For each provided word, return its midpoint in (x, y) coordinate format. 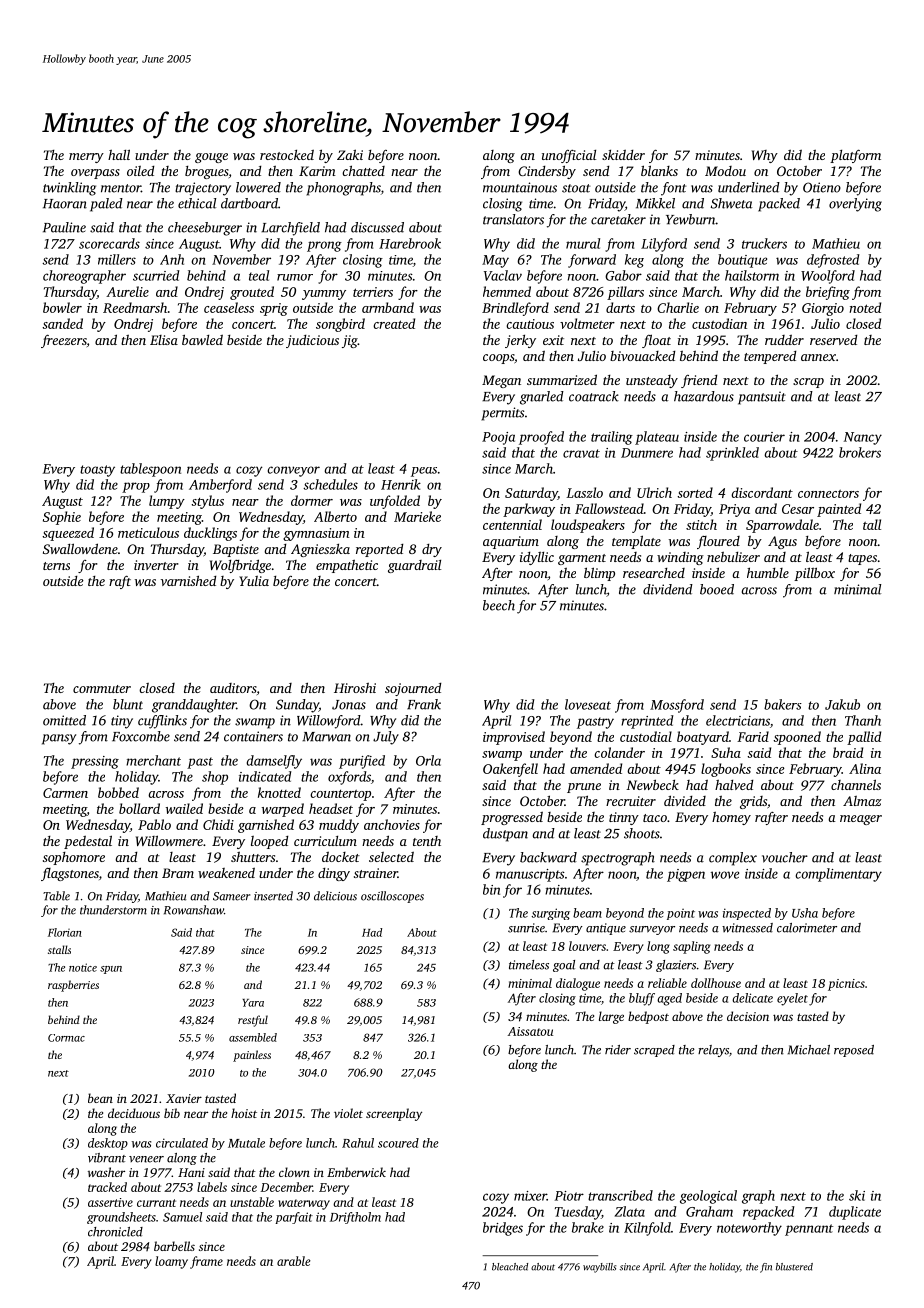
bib (172, 1113)
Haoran (65, 204)
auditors (233, 688)
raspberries (73, 986)
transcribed (620, 1195)
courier (764, 437)
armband (388, 307)
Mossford (677, 706)
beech (499, 605)
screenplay (394, 1114)
